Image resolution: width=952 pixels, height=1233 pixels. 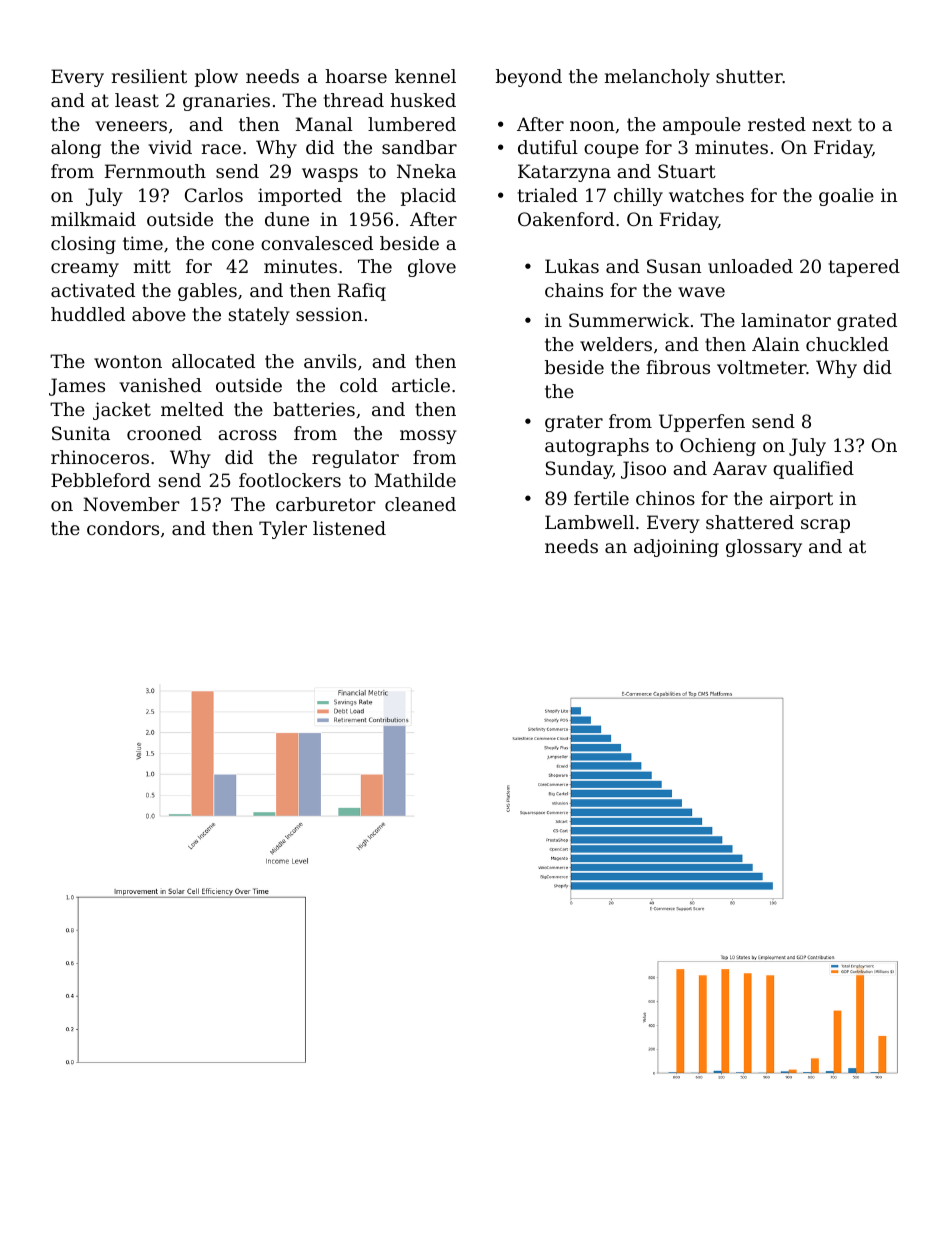 What do you see at coordinates (216, 78) in the page?
I see `plow` at bounding box center [216, 78].
